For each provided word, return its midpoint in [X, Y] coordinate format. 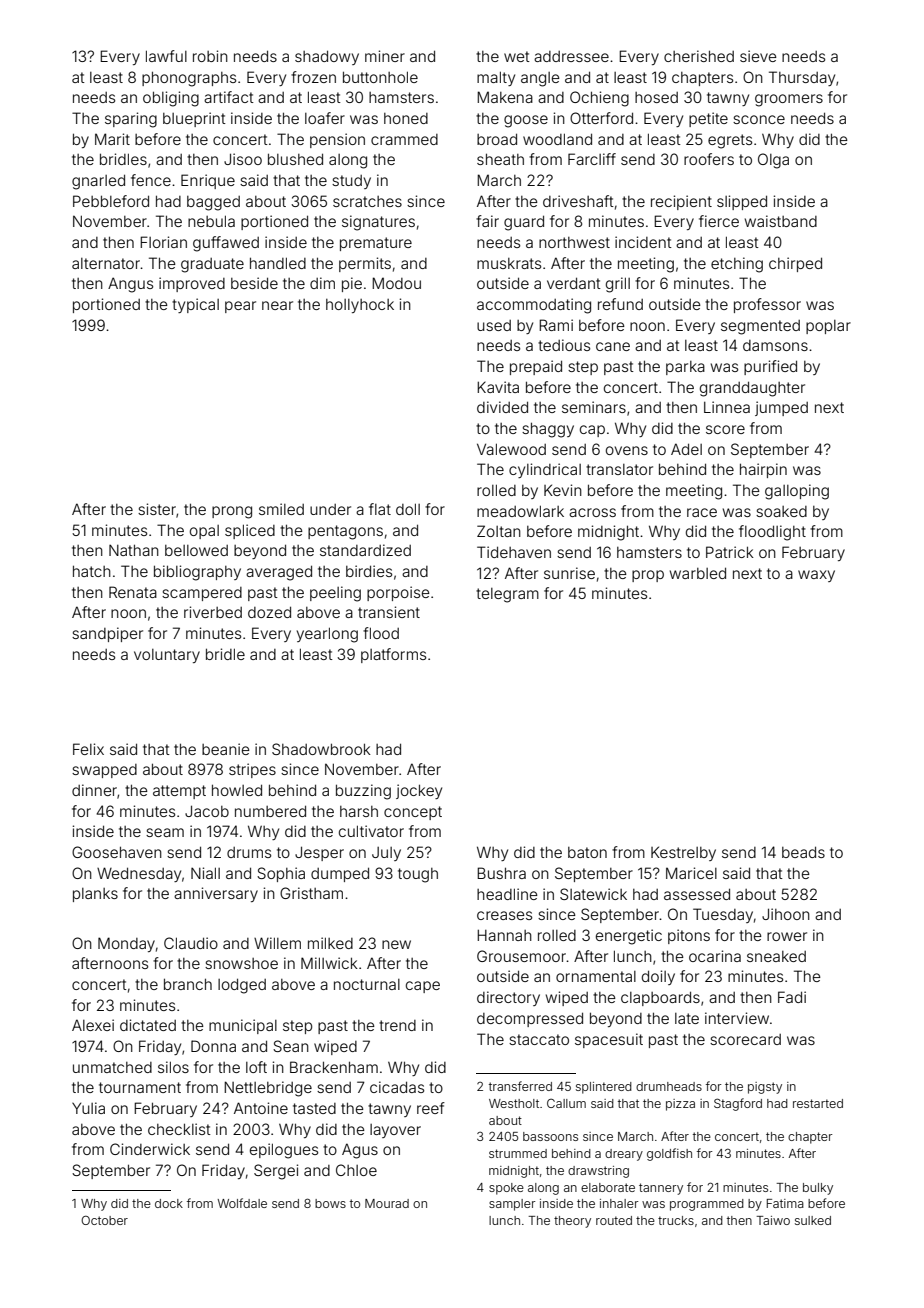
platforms [393, 655]
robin [210, 56]
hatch [92, 571]
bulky [818, 1189]
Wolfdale [242, 1203]
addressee [571, 56]
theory [572, 1222]
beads [803, 852]
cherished [699, 56]
